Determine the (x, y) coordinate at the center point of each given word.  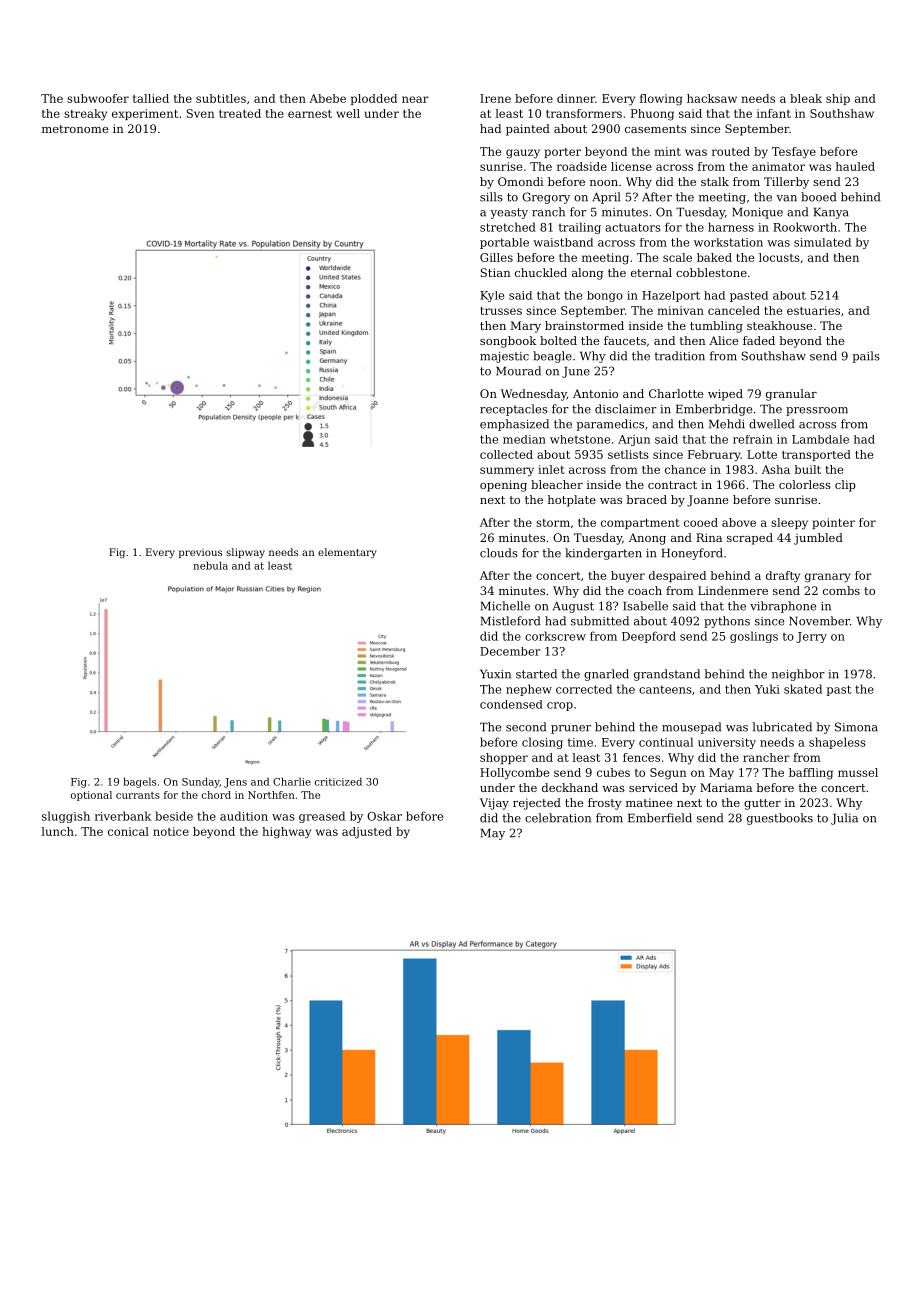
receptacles (514, 410)
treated (240, 113)
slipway (245, 553)
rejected (537, 804)
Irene (495, 98)
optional (91, 796)
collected (506, 454)
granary (828, 578)
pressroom (817, 411)
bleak (806, 98)
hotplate (572, 501)
